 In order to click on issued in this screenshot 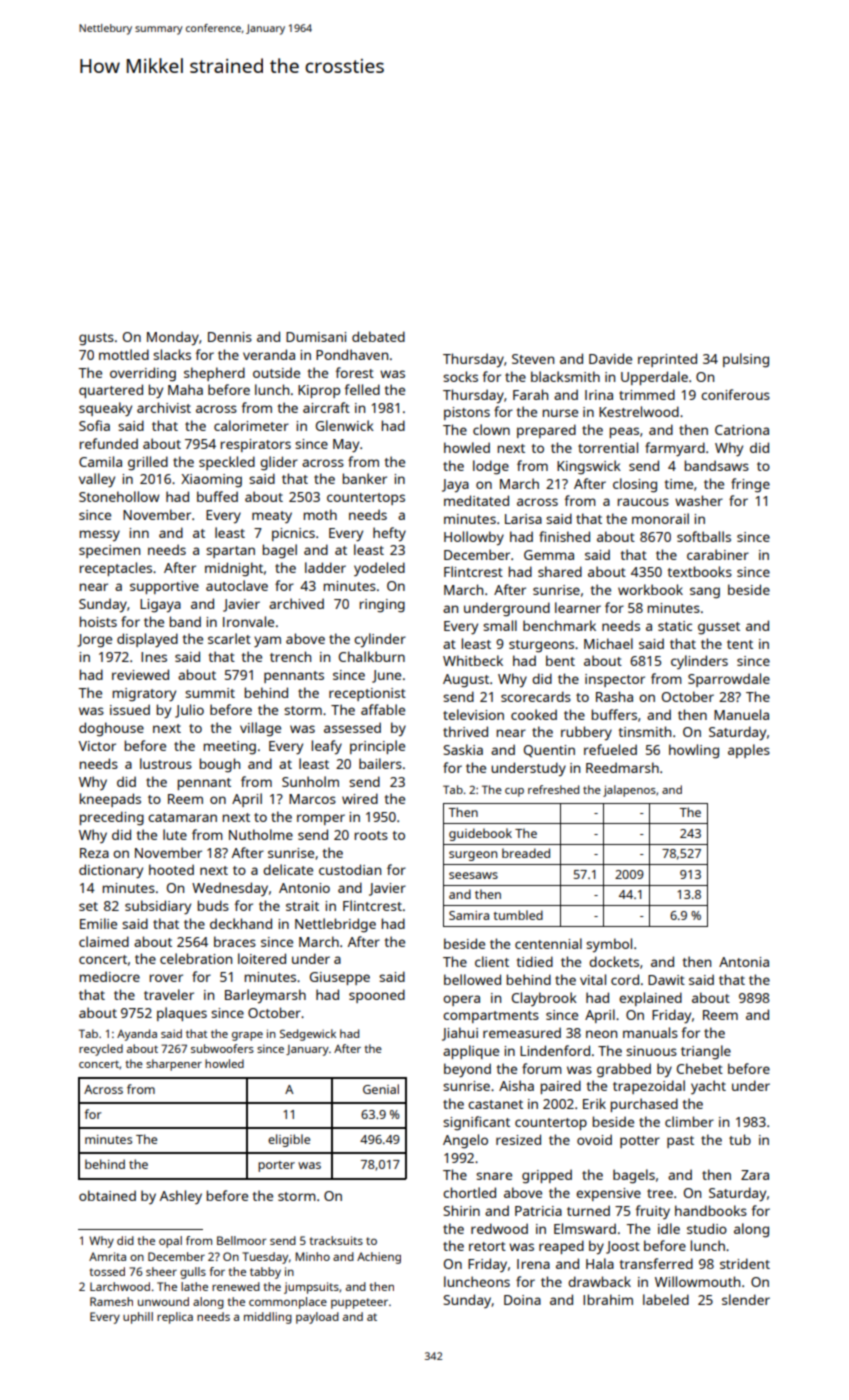, I will do `click(130, 709)`.
